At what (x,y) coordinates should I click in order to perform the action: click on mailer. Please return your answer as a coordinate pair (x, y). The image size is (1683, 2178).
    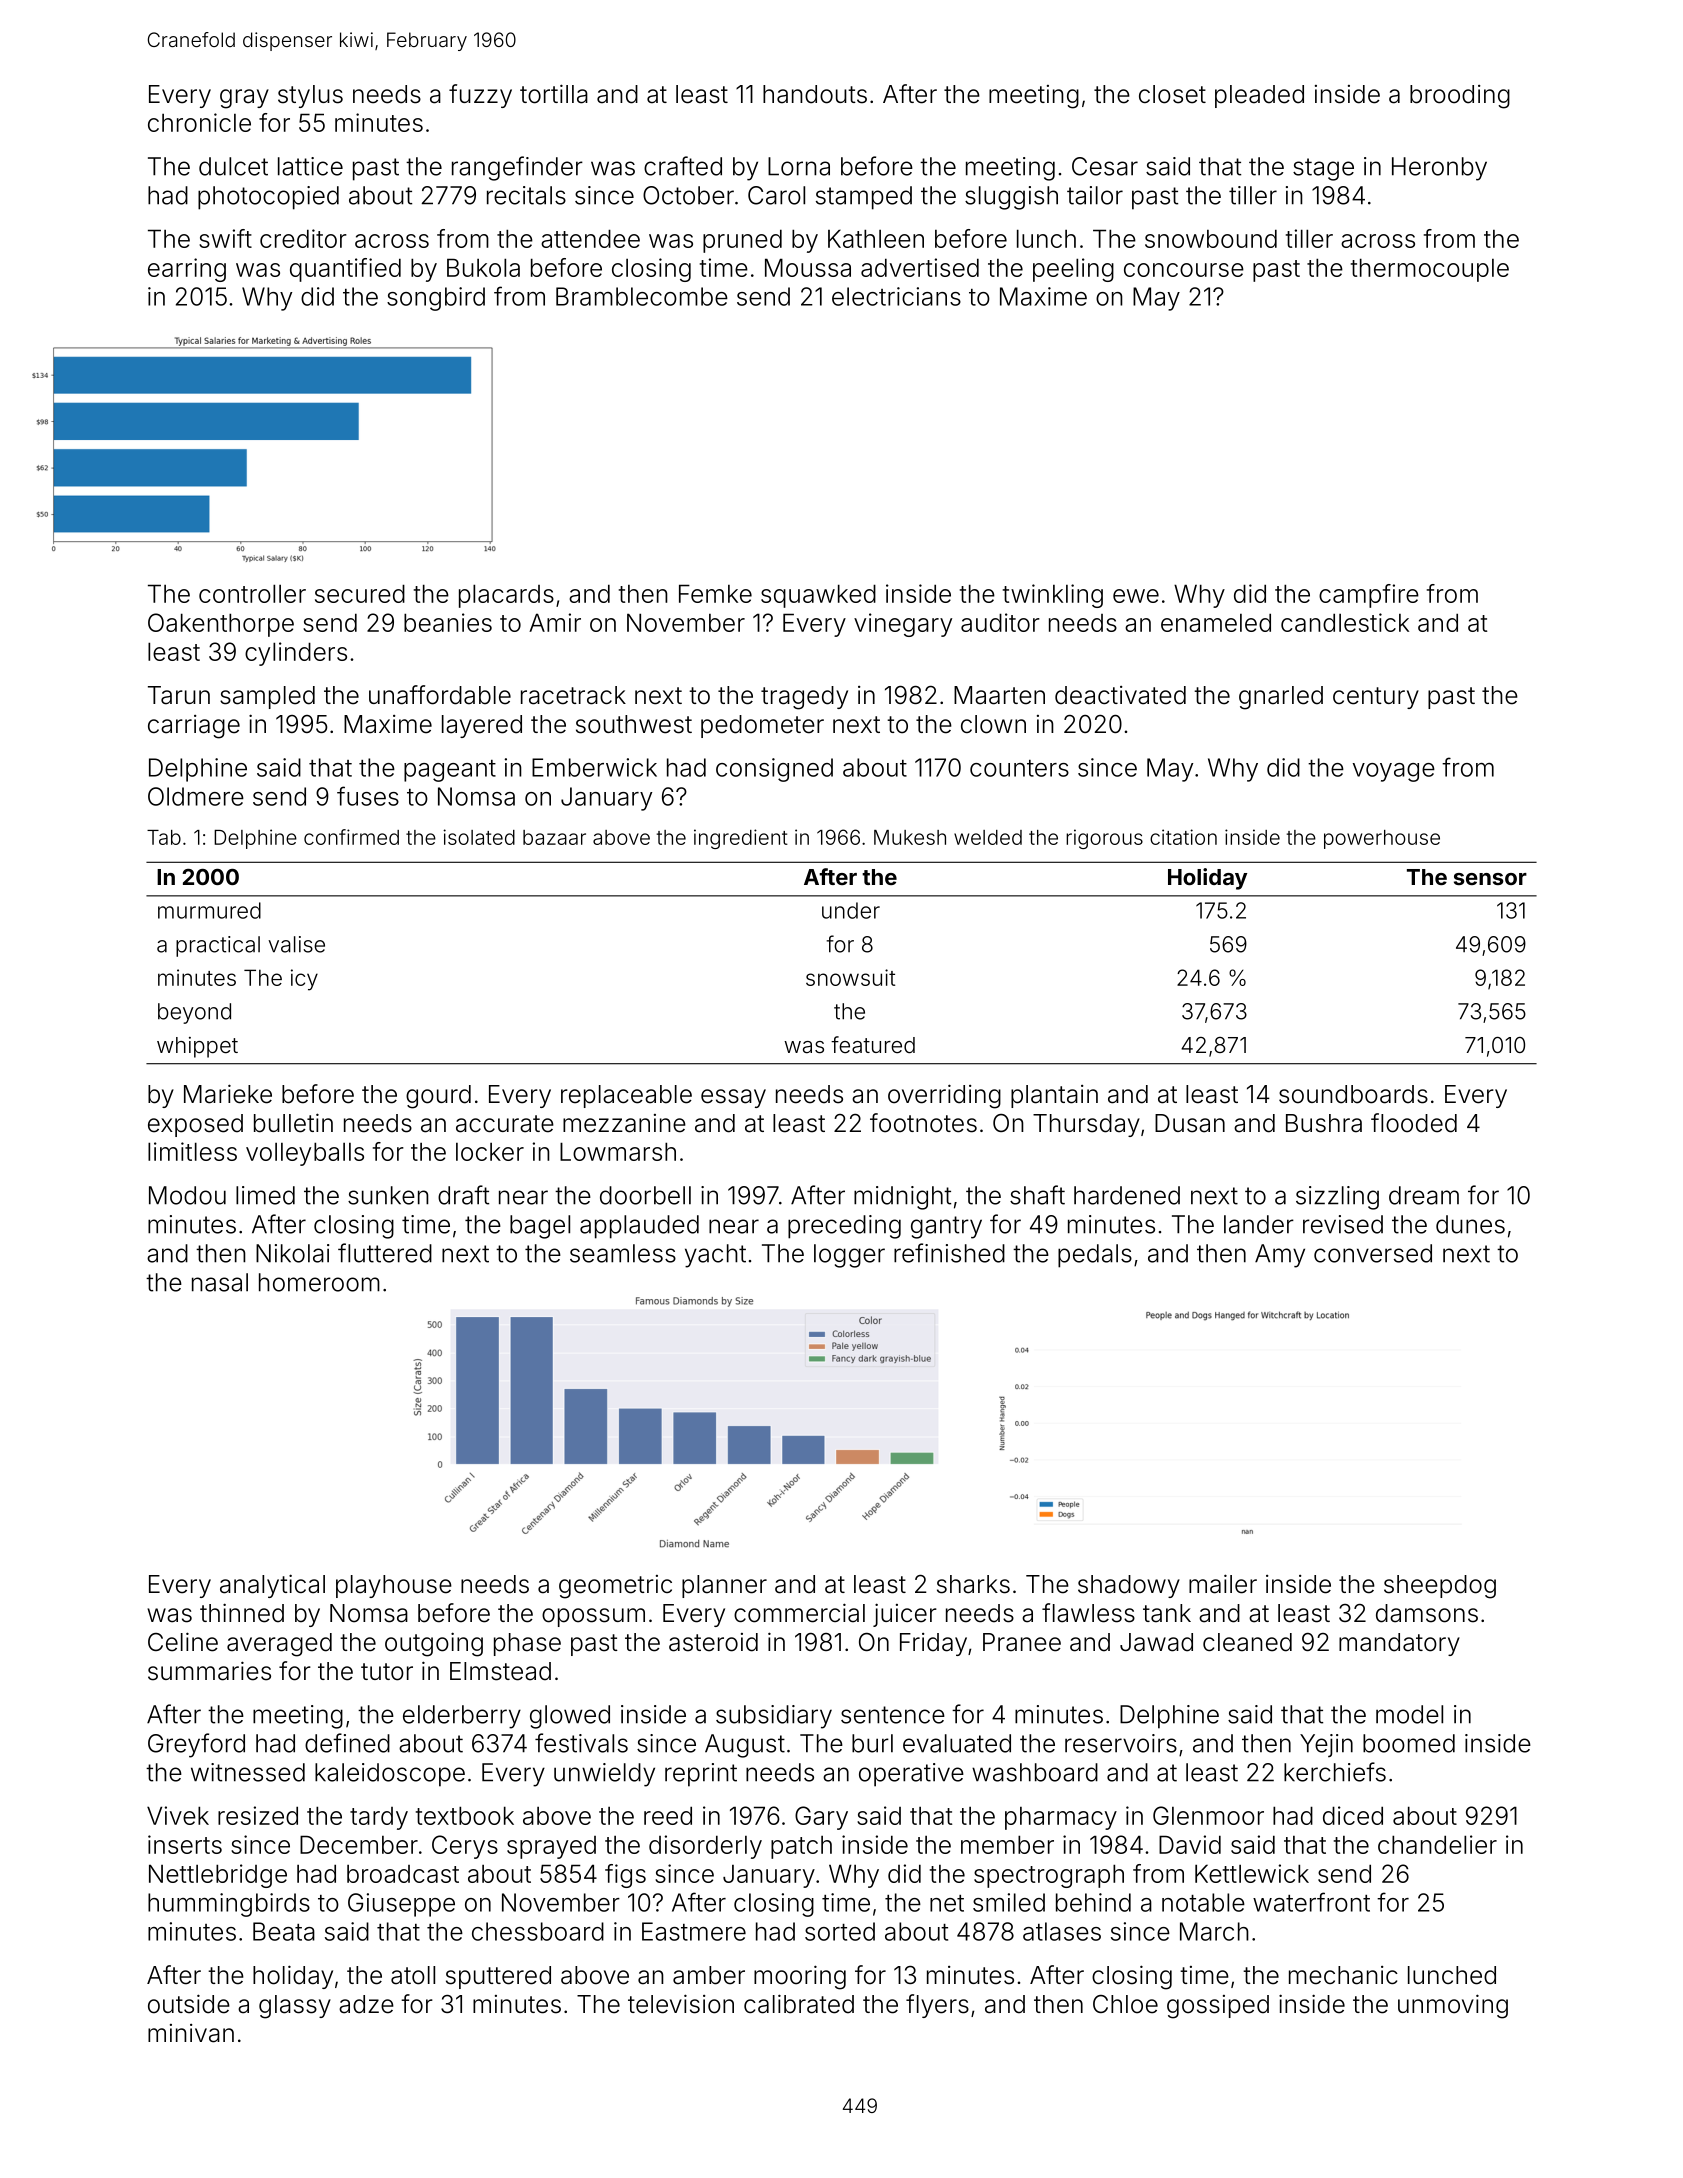
    Looking at the image, I should click on (1223, 1584).
